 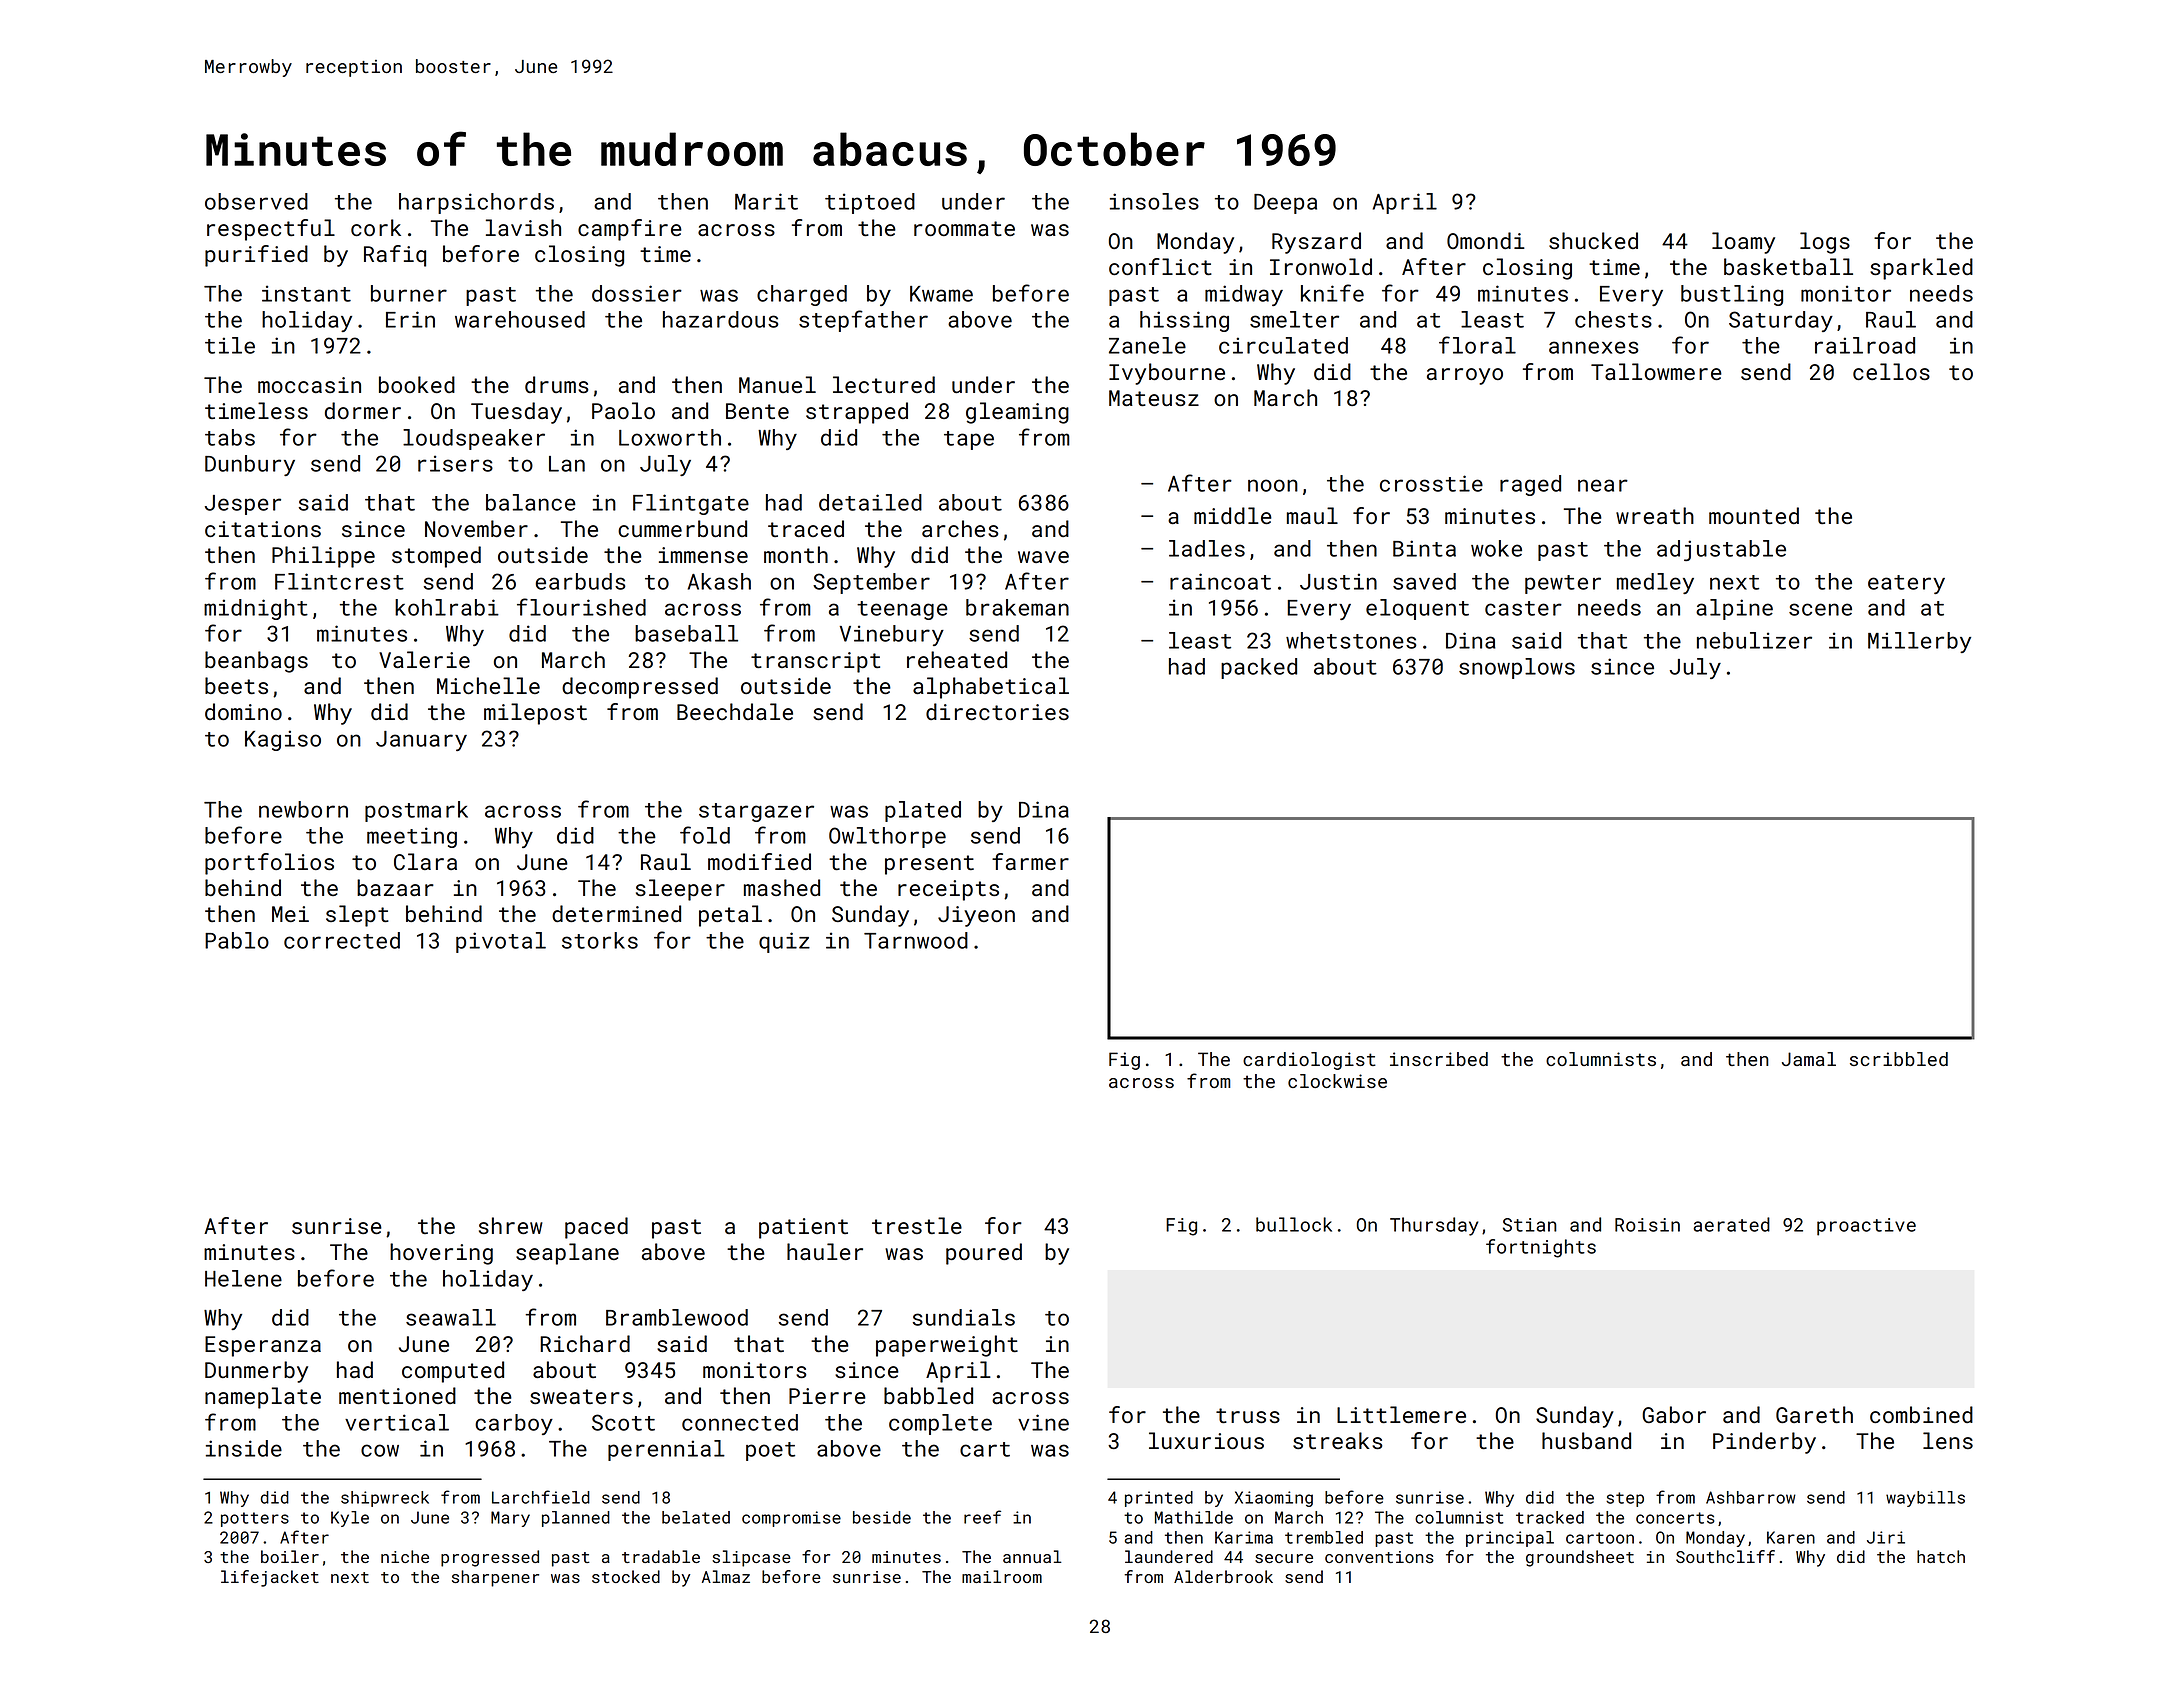 What do you see at coordinates (1030, 861) in the image?
I see `farmer` at bounding box center [1030, 861].
